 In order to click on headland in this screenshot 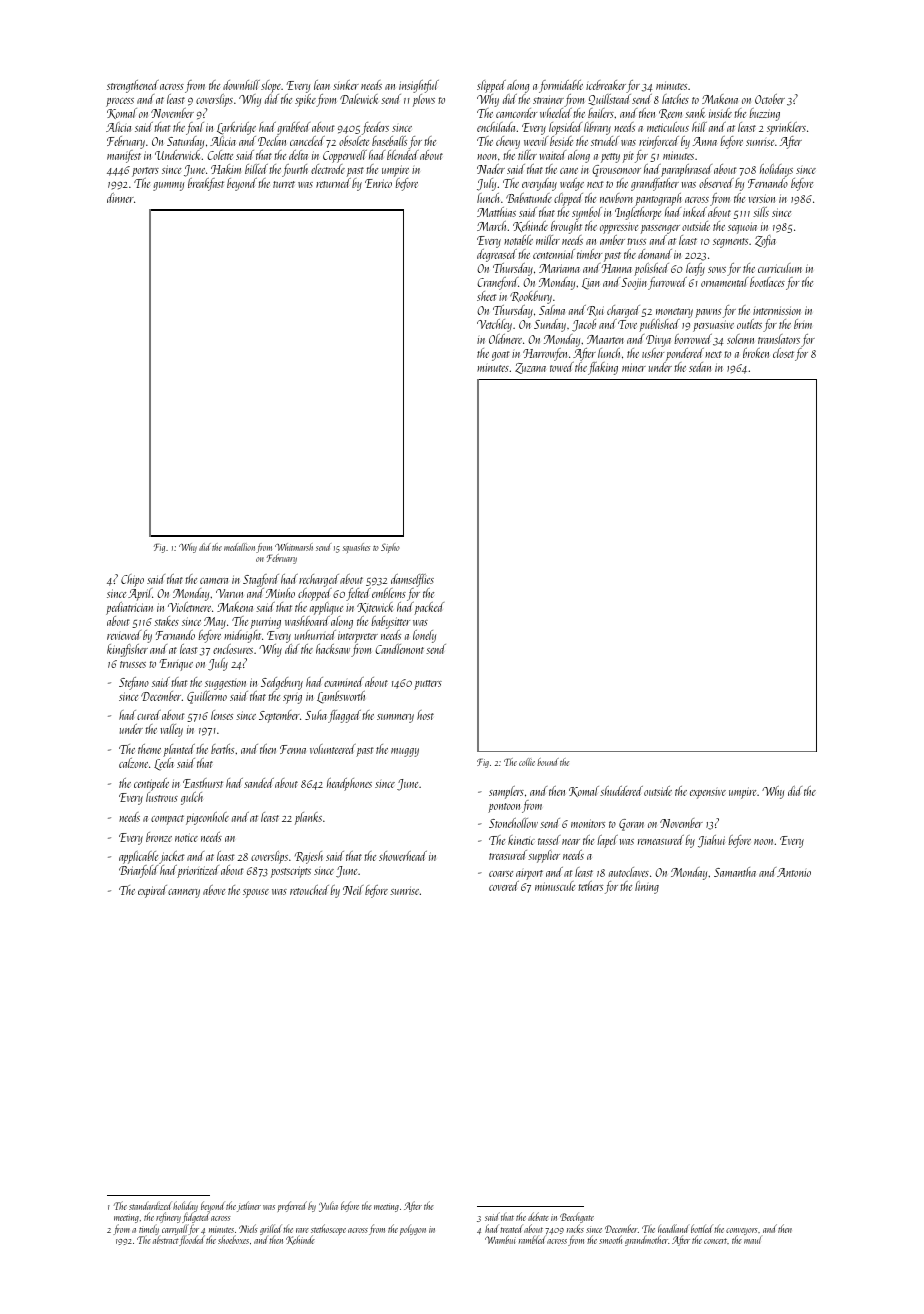, I will do `click(674, 1228)`.
